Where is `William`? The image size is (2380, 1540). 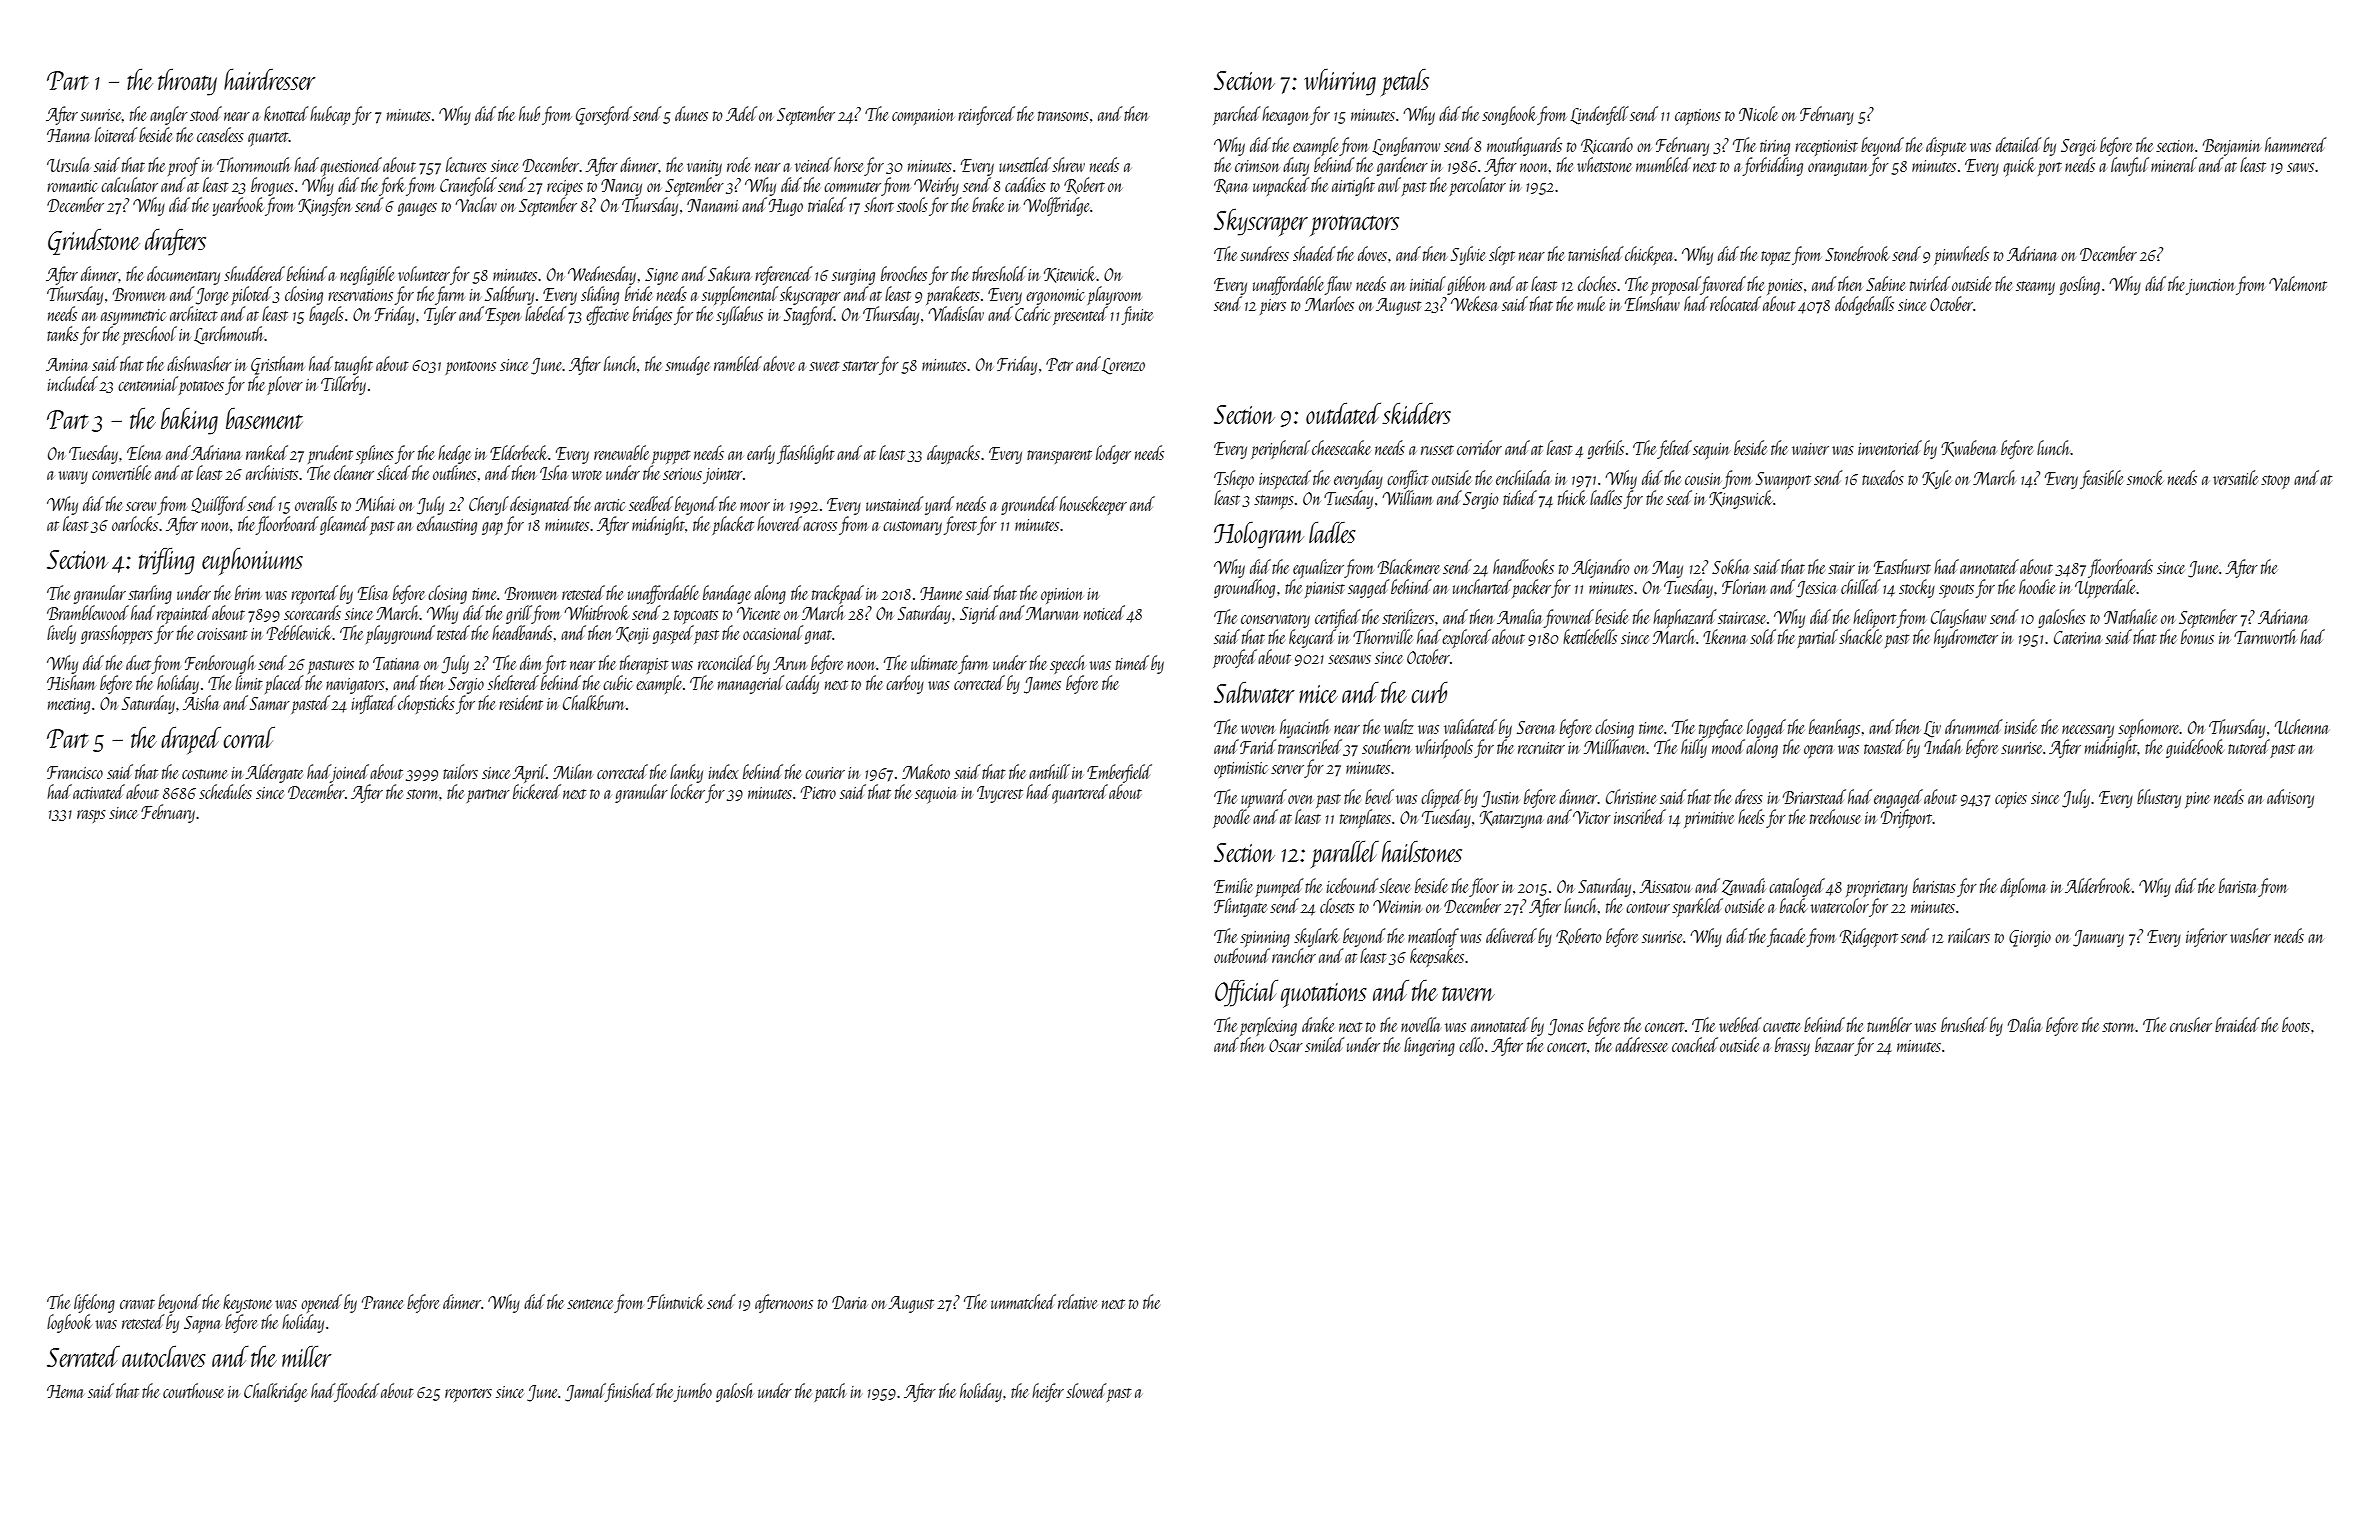 William is located at coordinates (1407, 497).
